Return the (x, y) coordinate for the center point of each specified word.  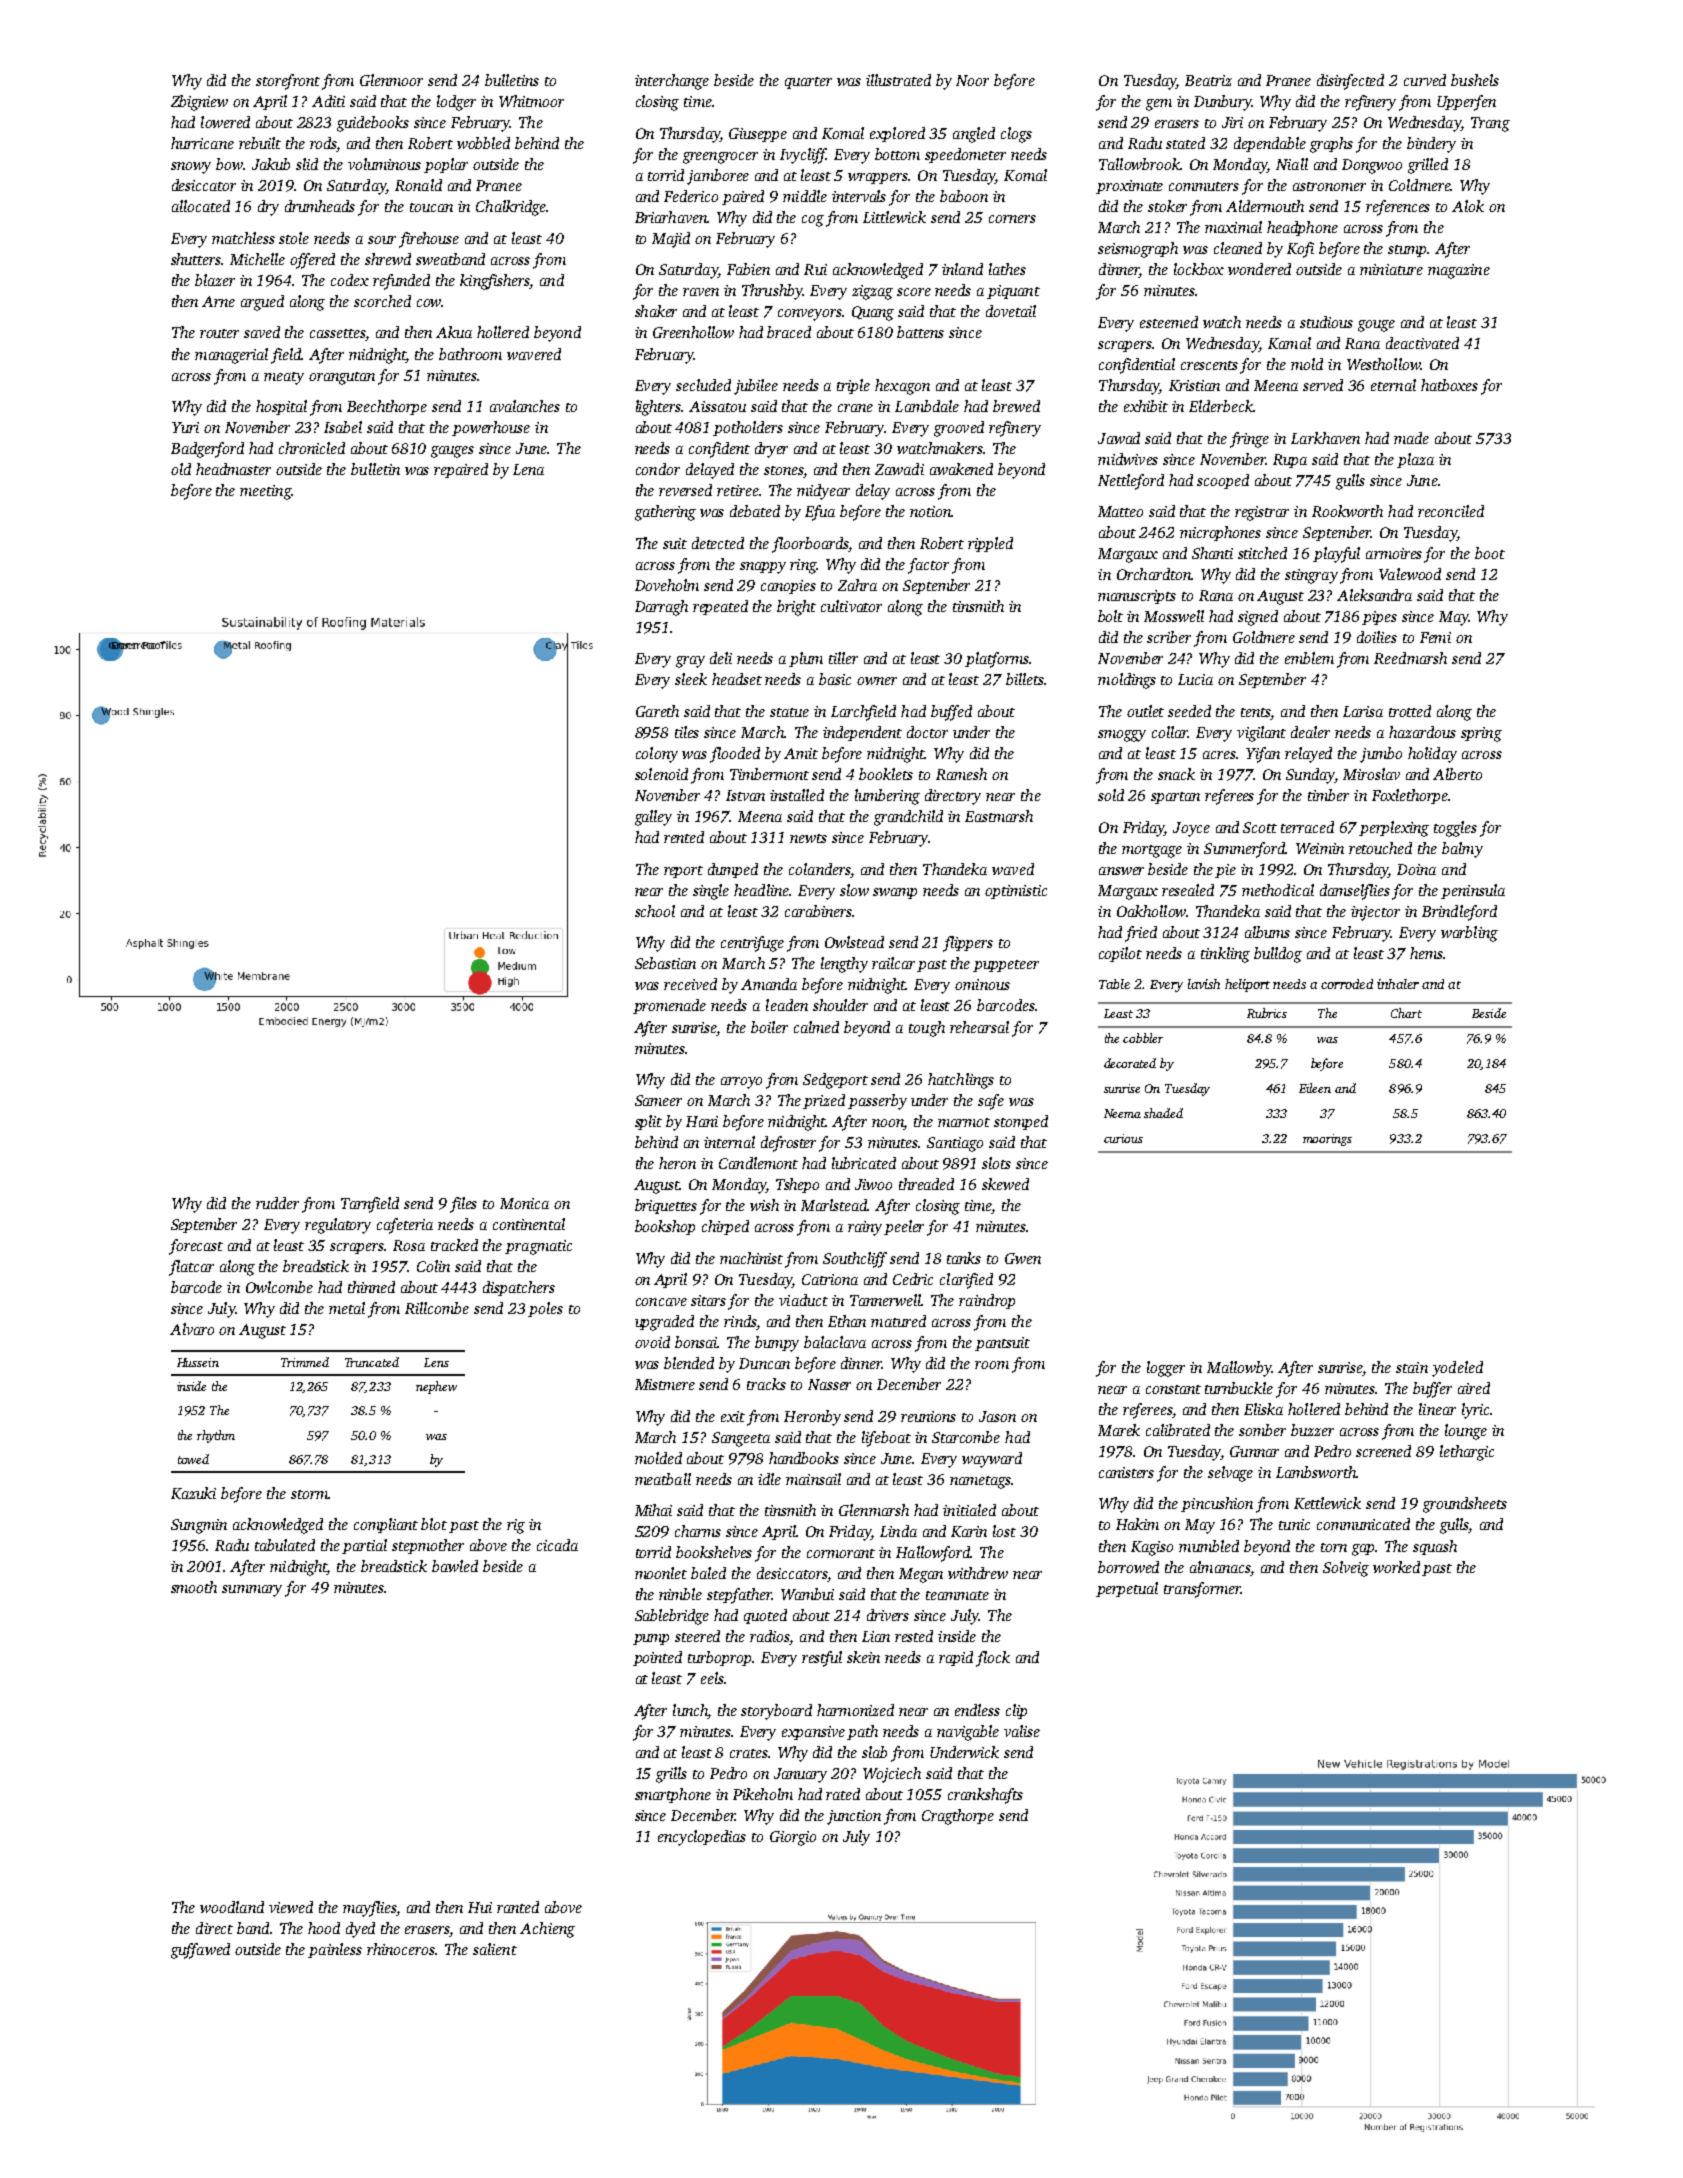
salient (495, 1949)
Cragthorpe (958, 1817)
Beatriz (1208, 80)
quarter (808, 83)
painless (335, 1950)
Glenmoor (391, 80)
